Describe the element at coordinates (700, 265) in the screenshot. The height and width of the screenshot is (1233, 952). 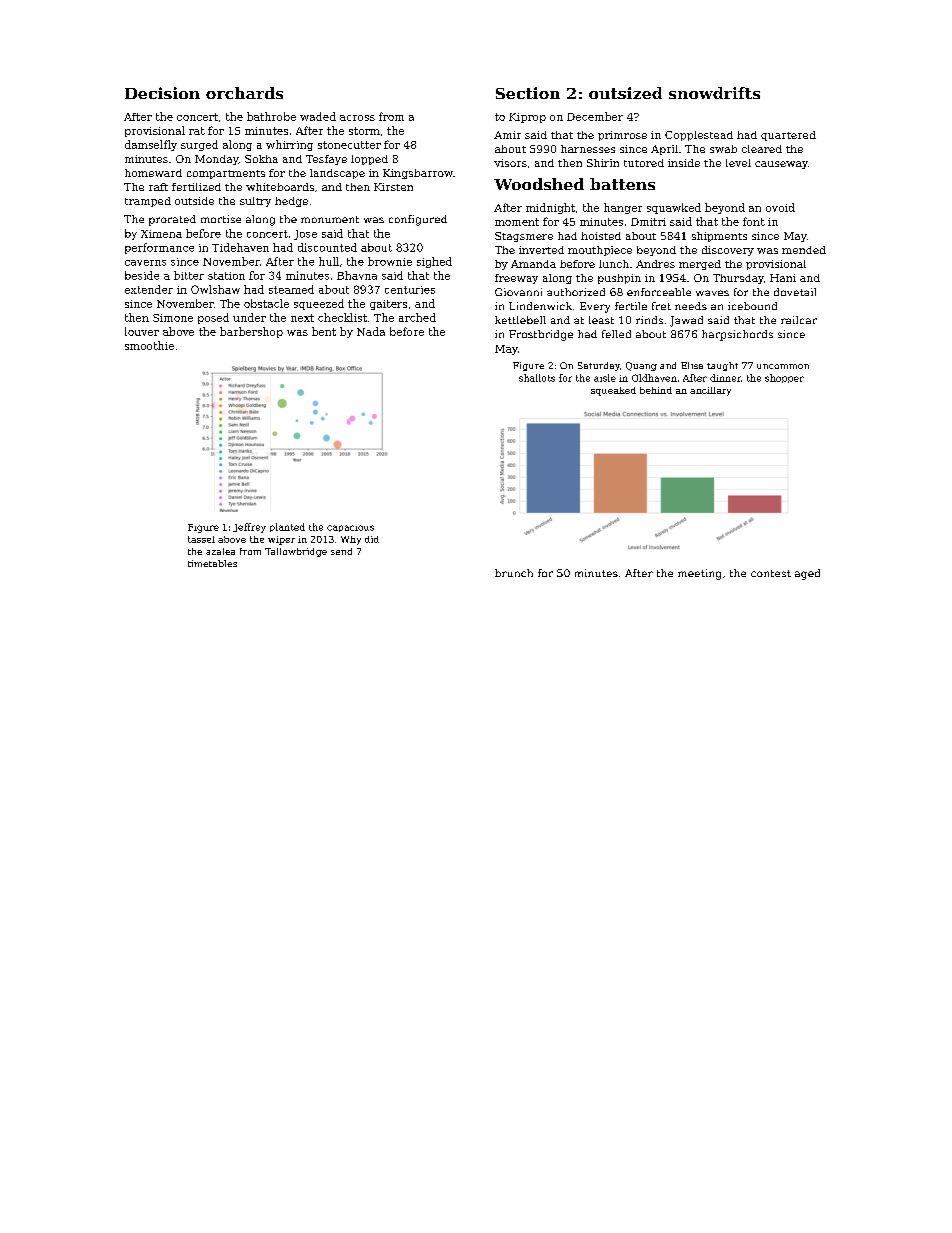
I see `merged` at that location.
